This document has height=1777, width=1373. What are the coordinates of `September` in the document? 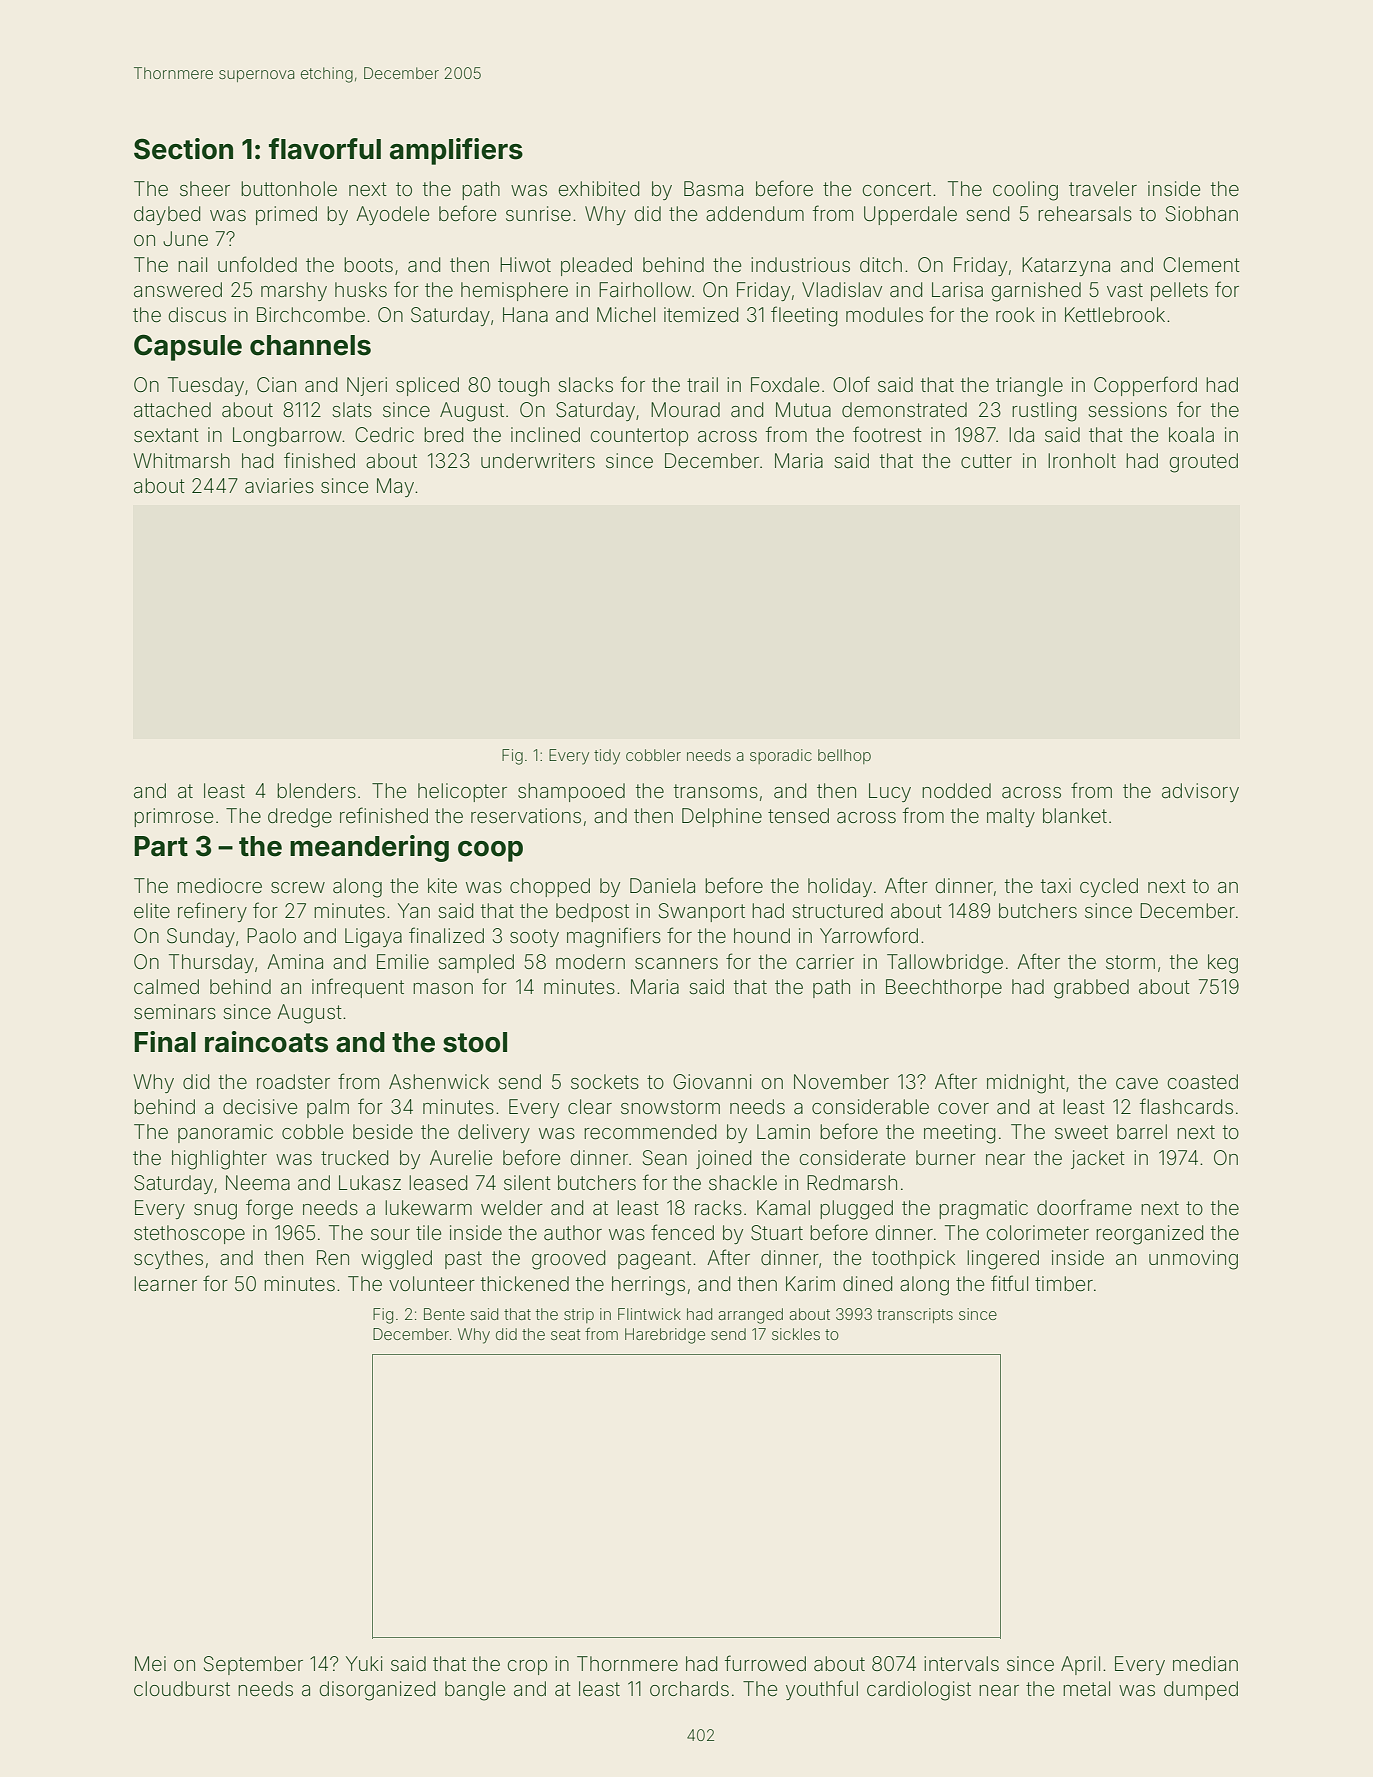 It's located at (253, 1665).
